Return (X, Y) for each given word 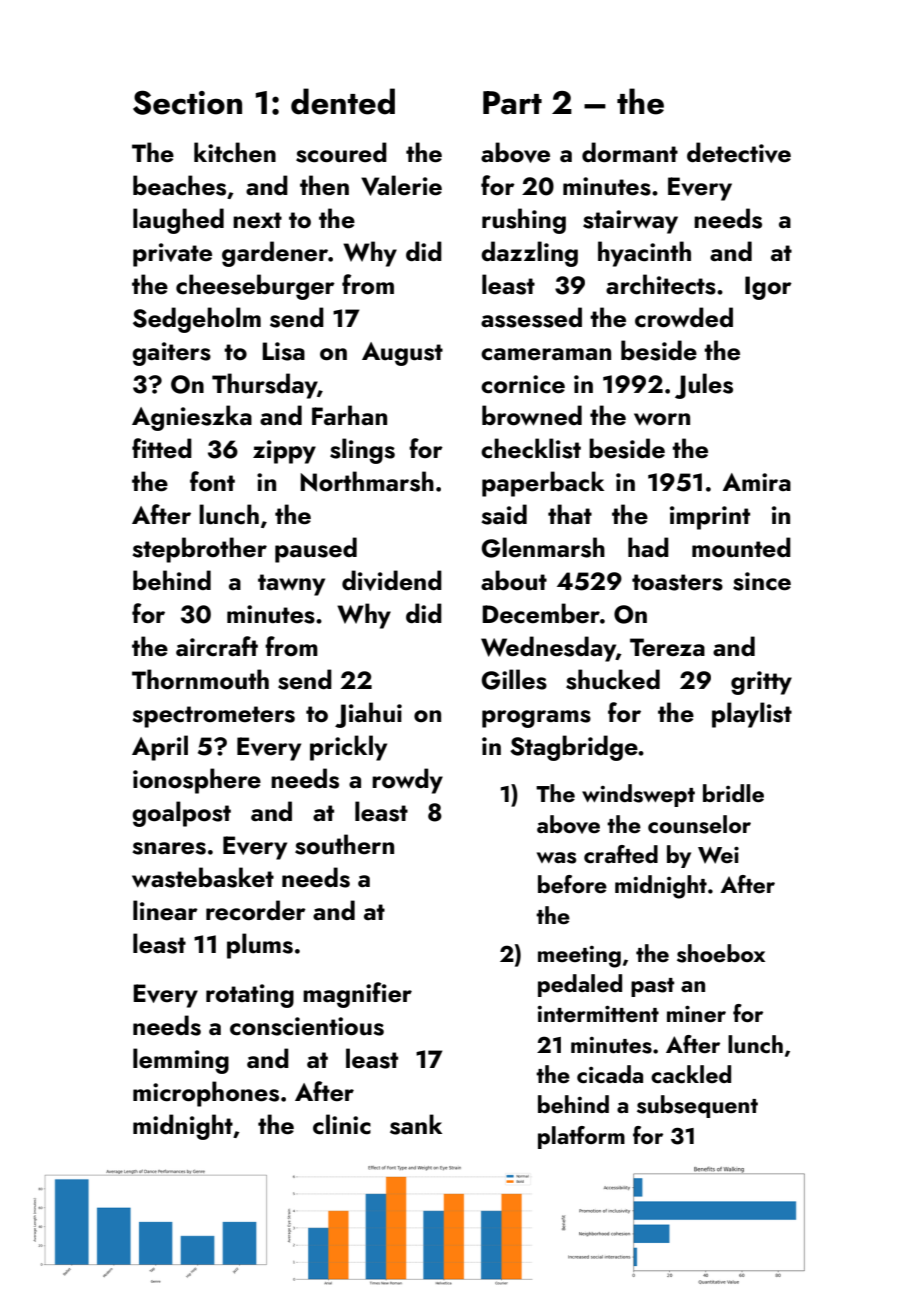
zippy (284, 452)
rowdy (407, 781)
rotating (250, 996)
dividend (392, 580)
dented (343, 101)
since (762, 581)
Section (187, 102)
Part (512, 103)
